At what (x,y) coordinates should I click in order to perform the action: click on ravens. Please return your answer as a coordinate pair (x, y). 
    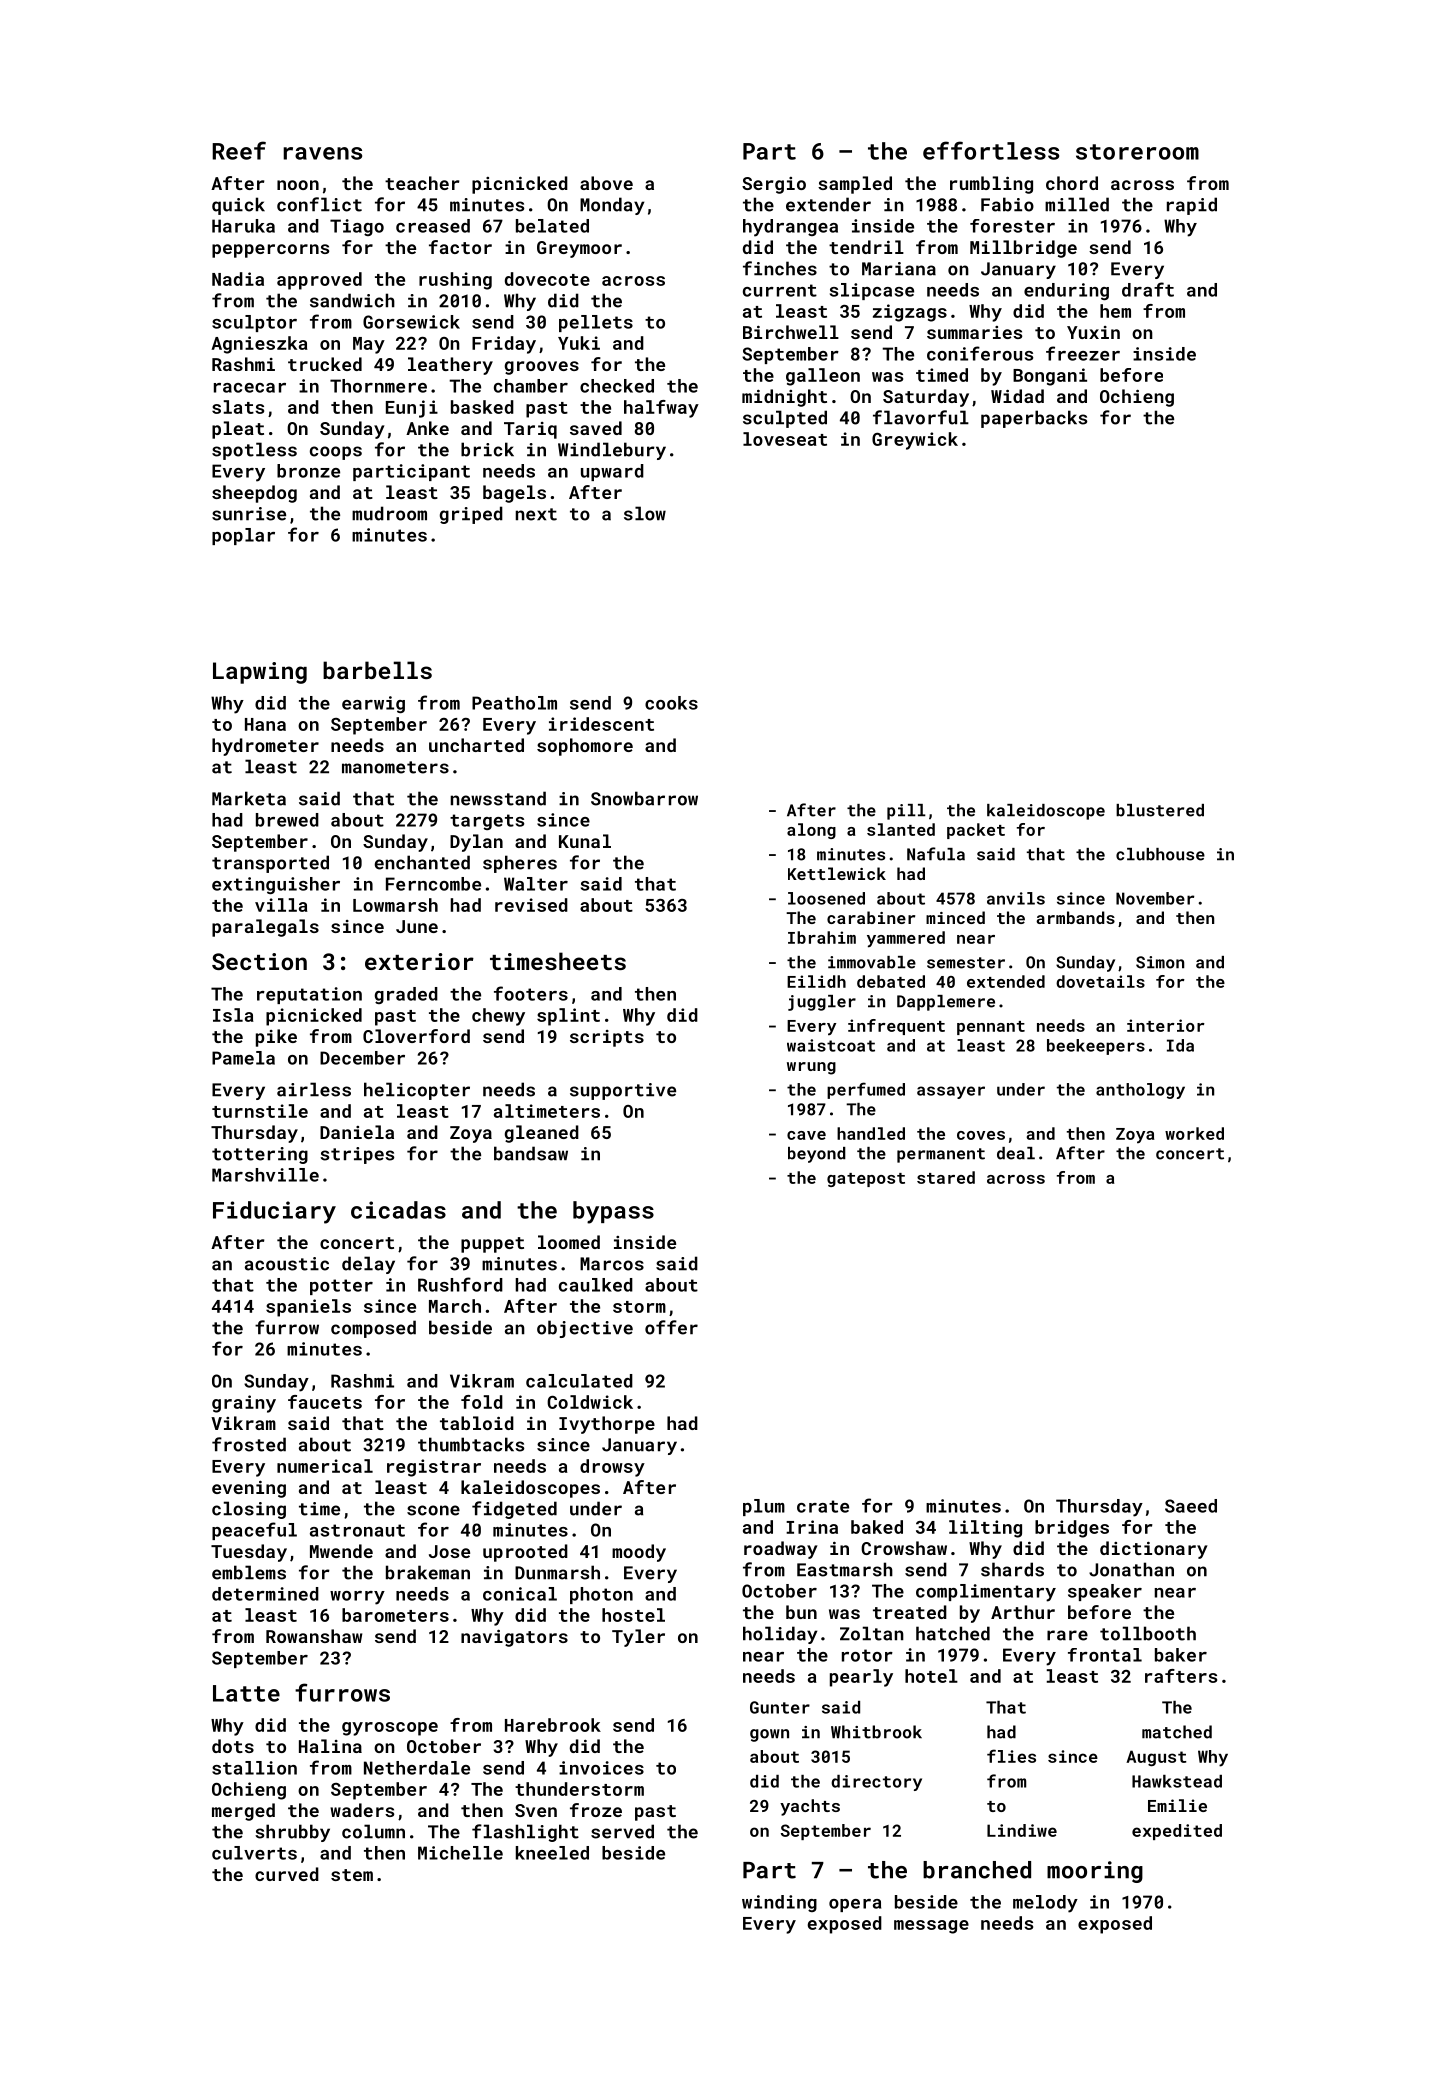
    Looking at the image, I should click on (322, 153).
